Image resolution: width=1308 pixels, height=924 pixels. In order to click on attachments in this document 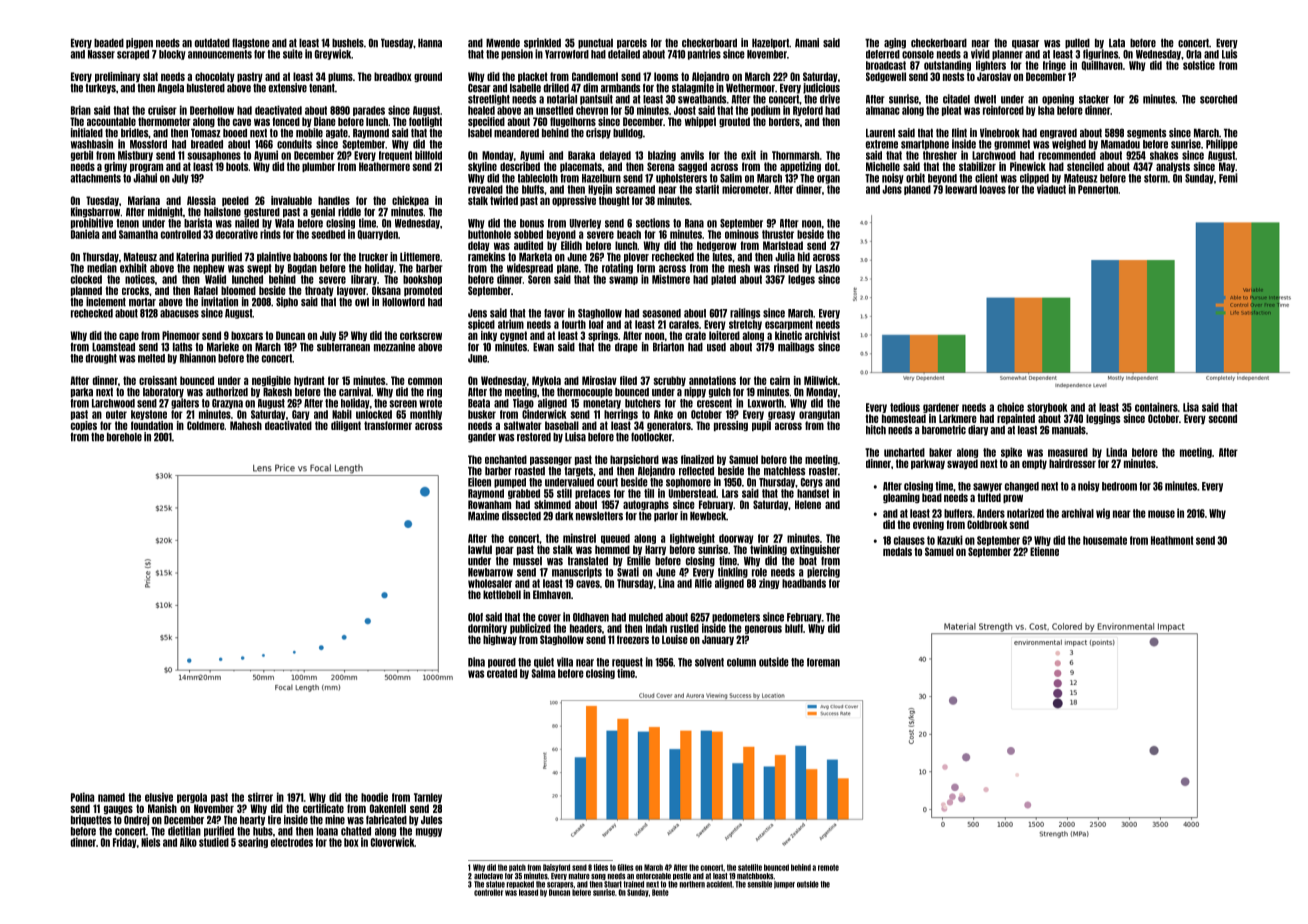, I will do `click(95, 178)`.
